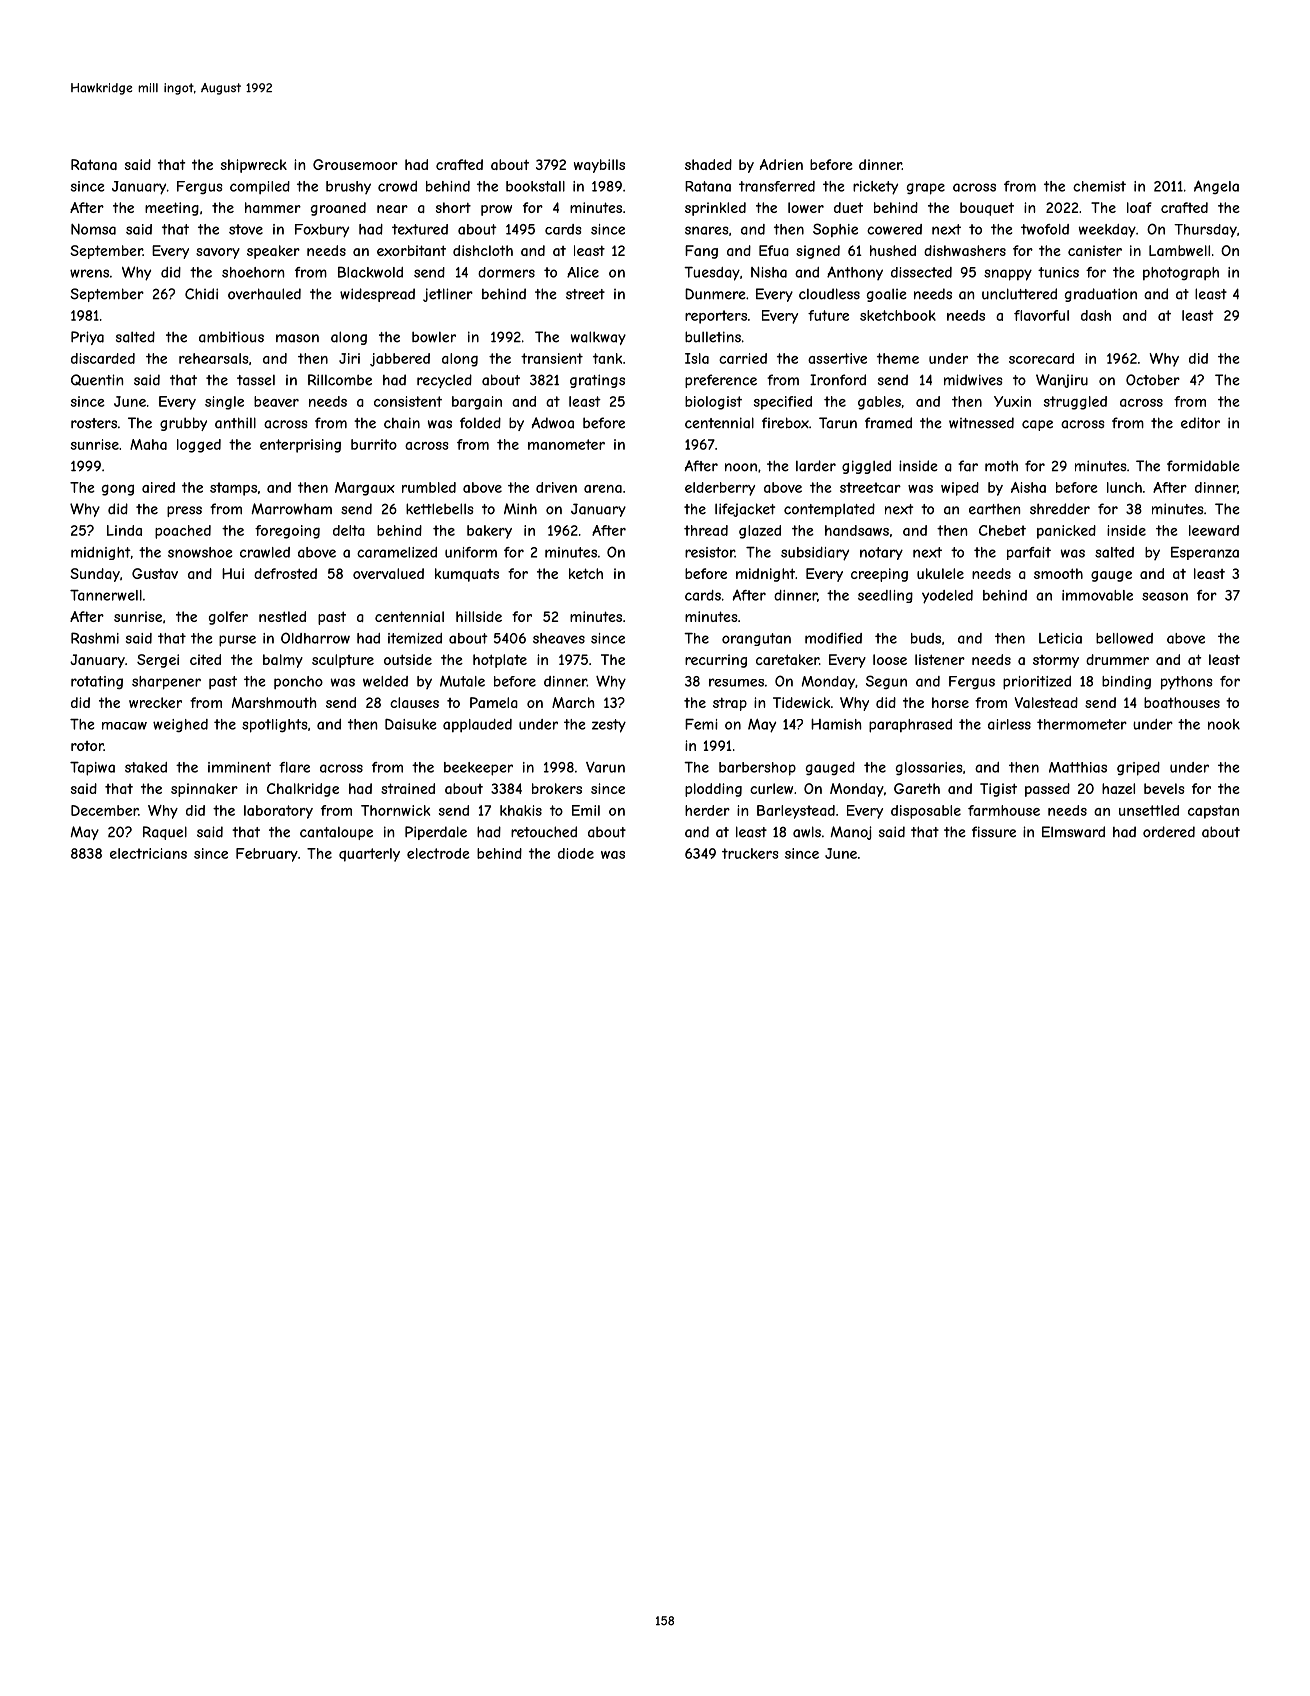  Describe the element at coordinates (260, 187) in the screenshot. I see `compiled` at that location.
